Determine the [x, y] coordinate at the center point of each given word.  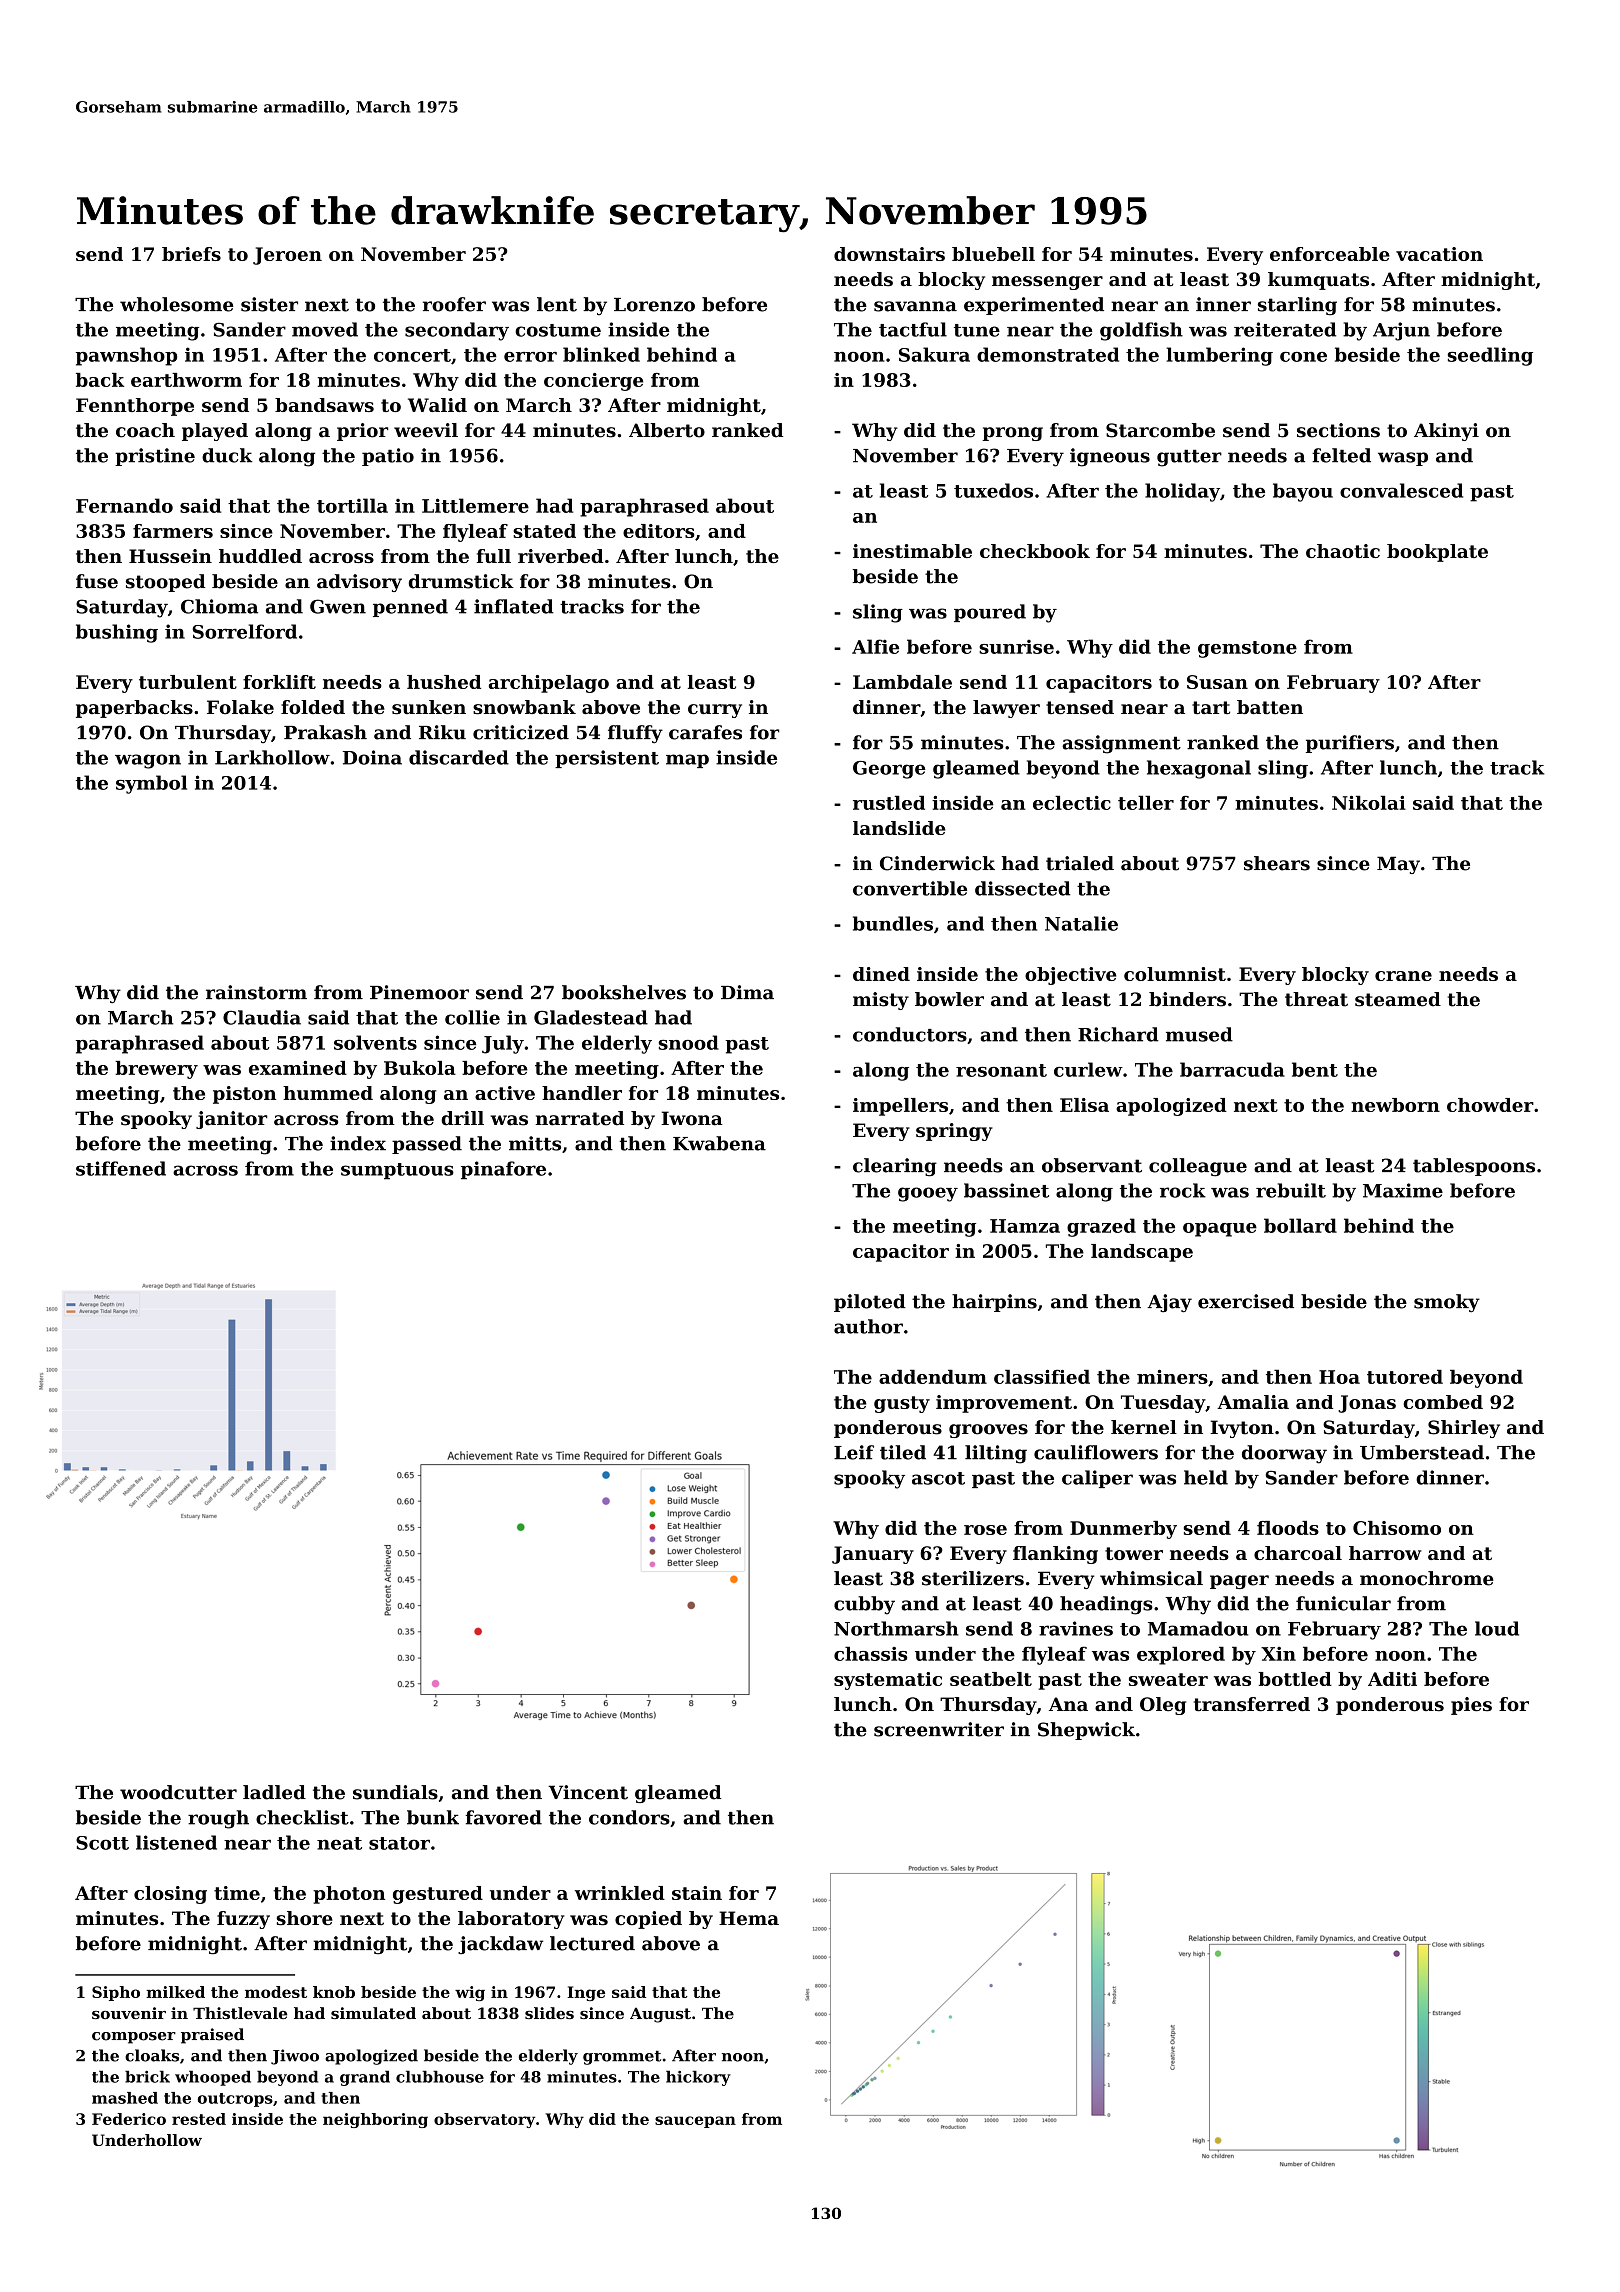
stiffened [121, 1168]
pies [1471, 1706]
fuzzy [243, 1920]
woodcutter [178, 1792]
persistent [607, 759]
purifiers [1350, 744]
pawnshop [126, 356]
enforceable [1330, 254]
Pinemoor [419, 992]
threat [1316, 999]
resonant [1001, 1070]
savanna [915, 306]
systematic [888, 1681]
